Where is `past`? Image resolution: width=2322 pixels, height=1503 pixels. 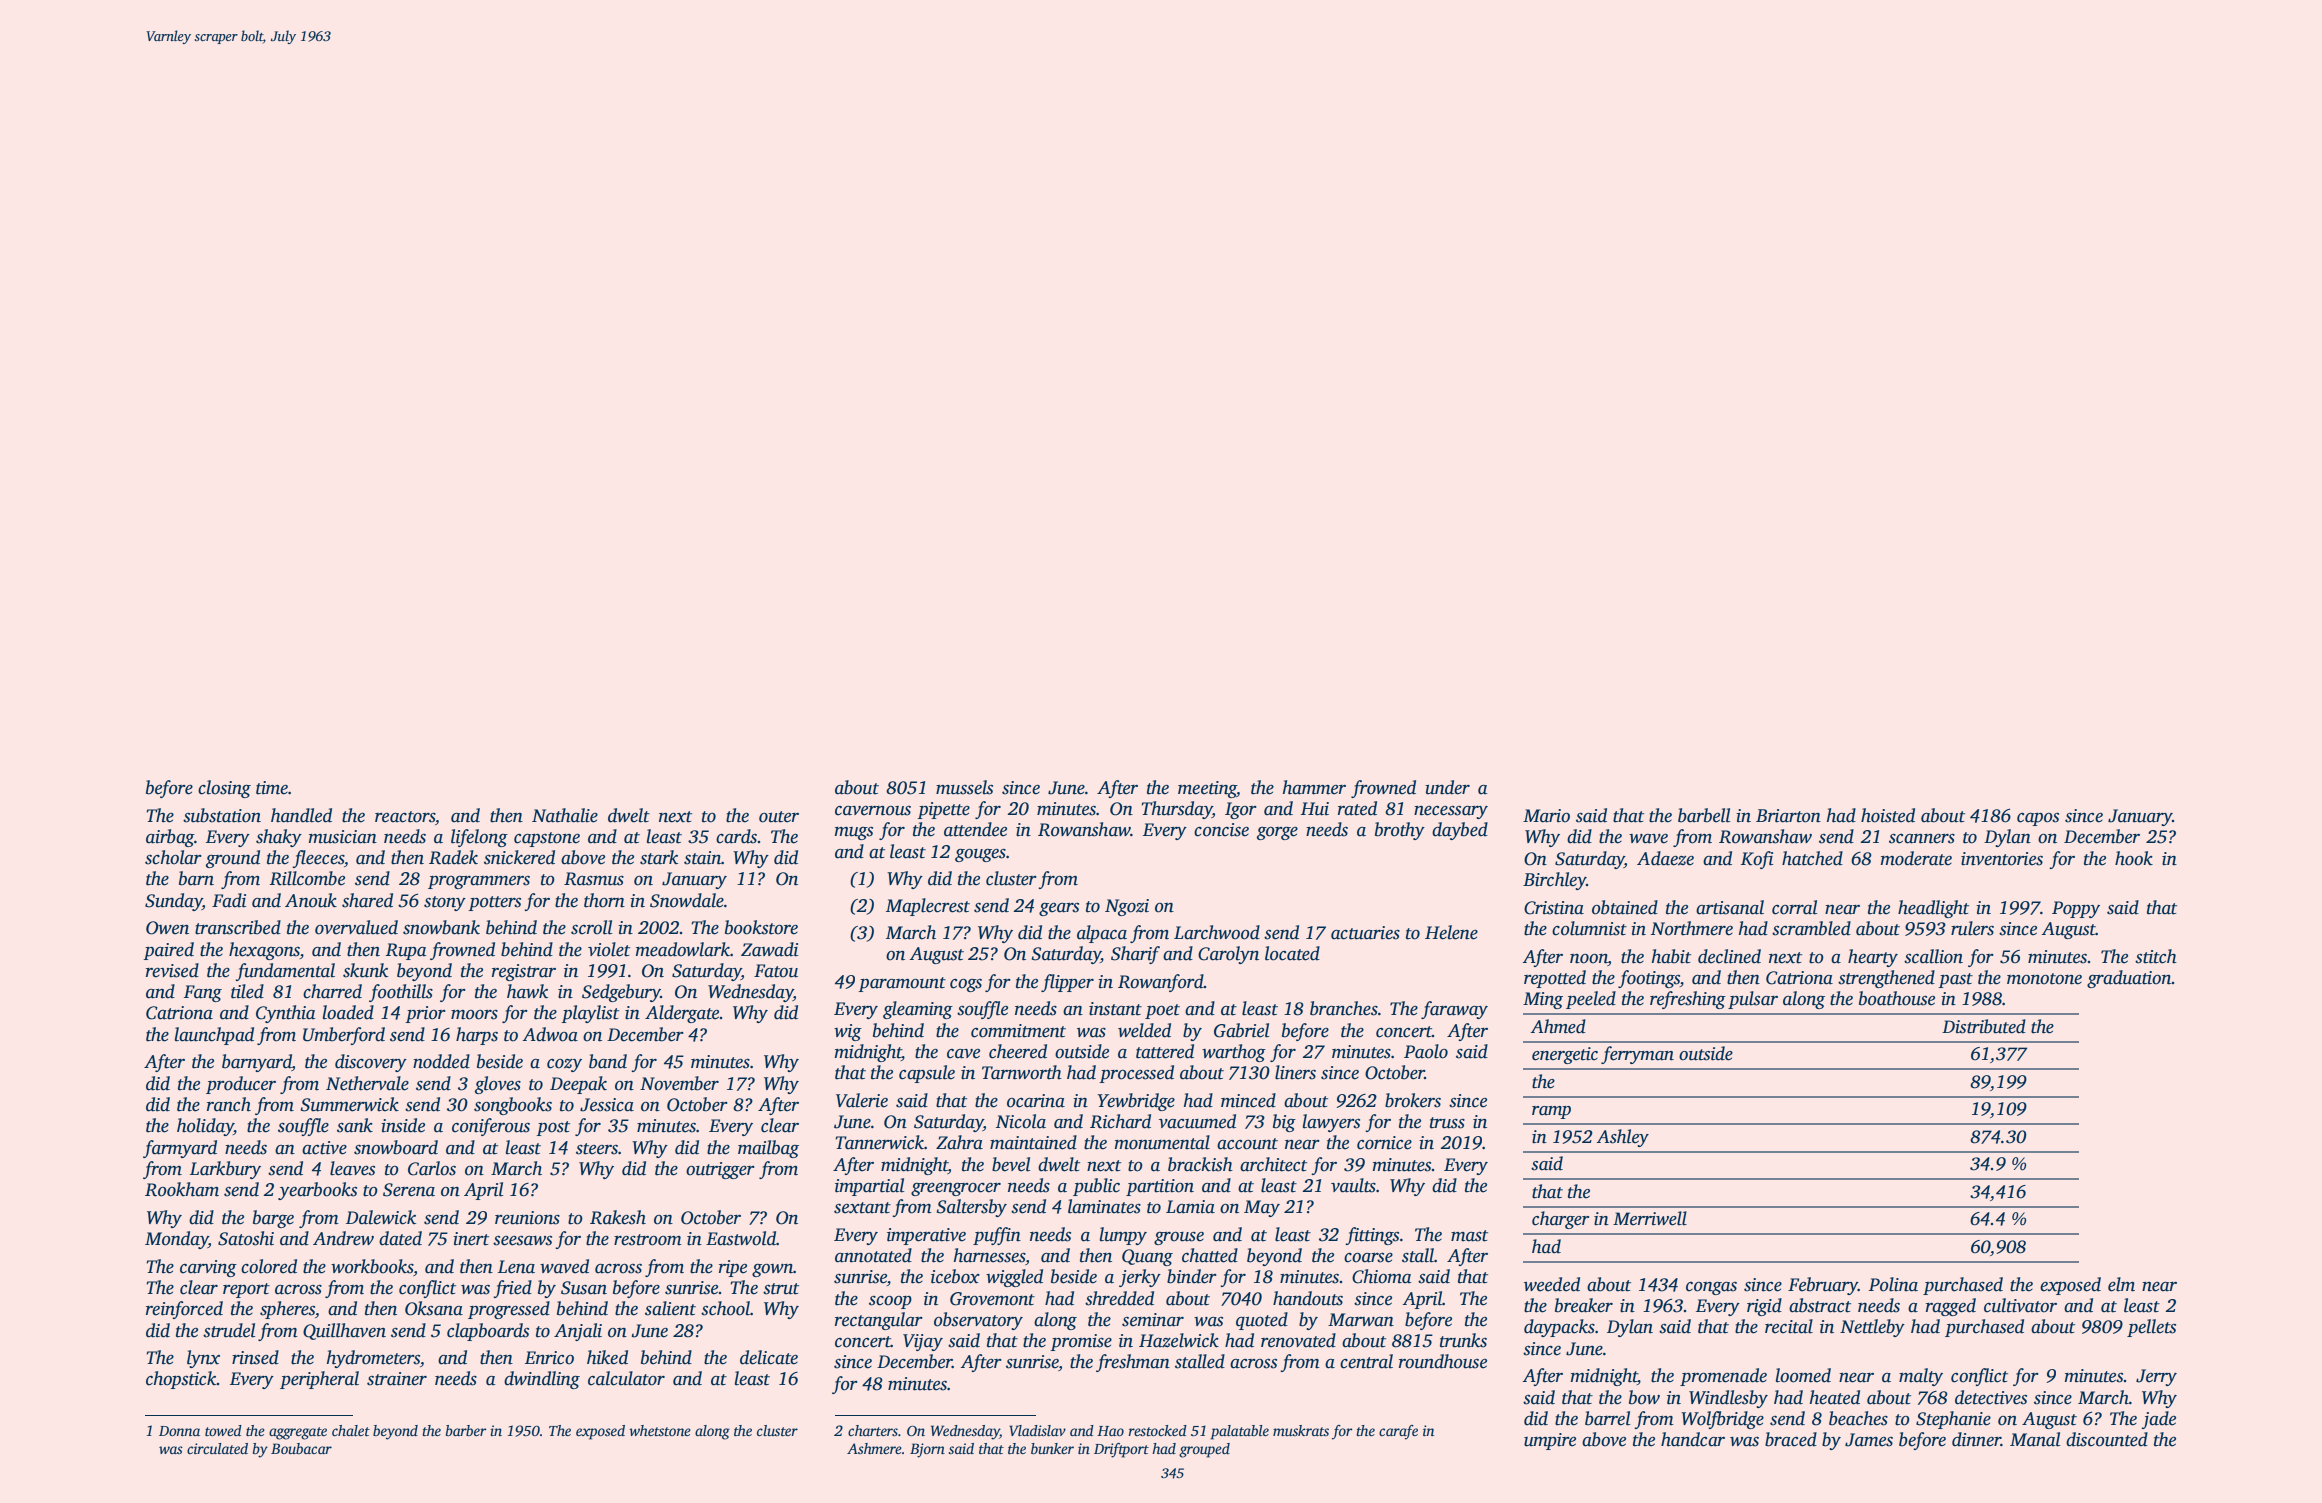
past is located at coordinates (1955, 980).
